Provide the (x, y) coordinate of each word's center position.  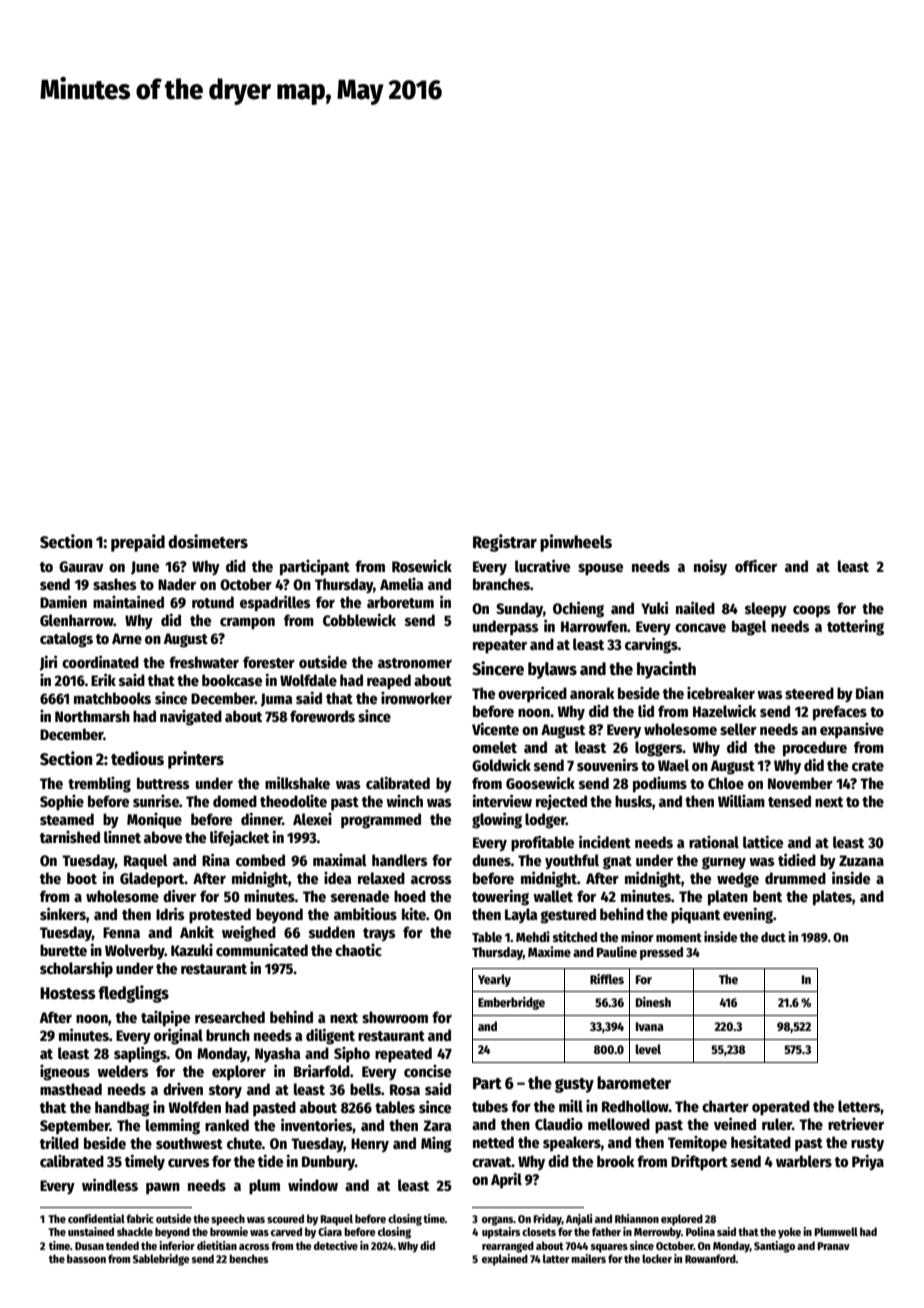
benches (248, 1258)
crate (868, 766)
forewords (322, 716)
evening (748, 915)
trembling (99, 785)
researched (230, 1017)
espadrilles (275, 603)
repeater (500, 647)
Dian (870, 692)
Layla (521, 915)
